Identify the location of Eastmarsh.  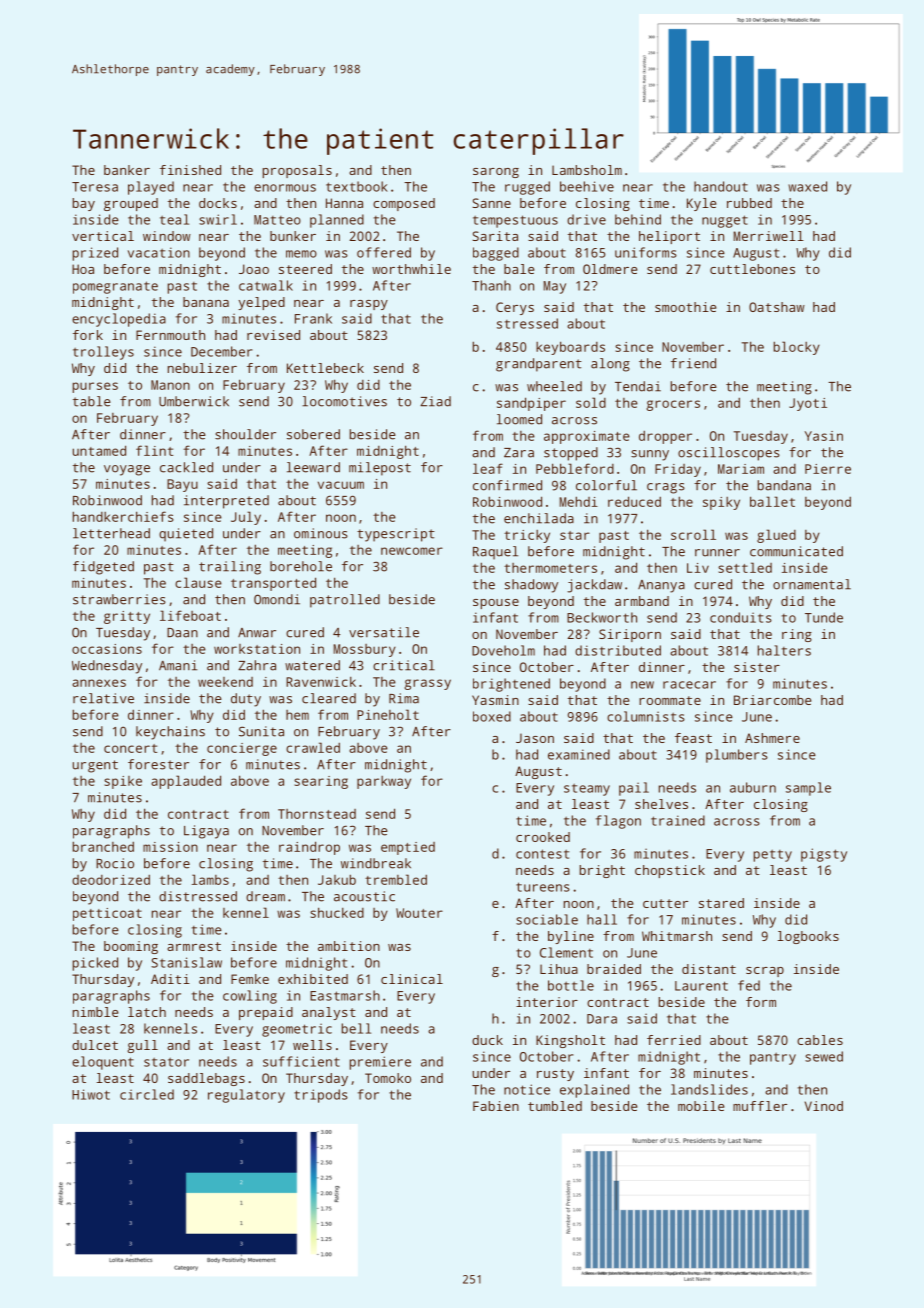
(345, 995).
